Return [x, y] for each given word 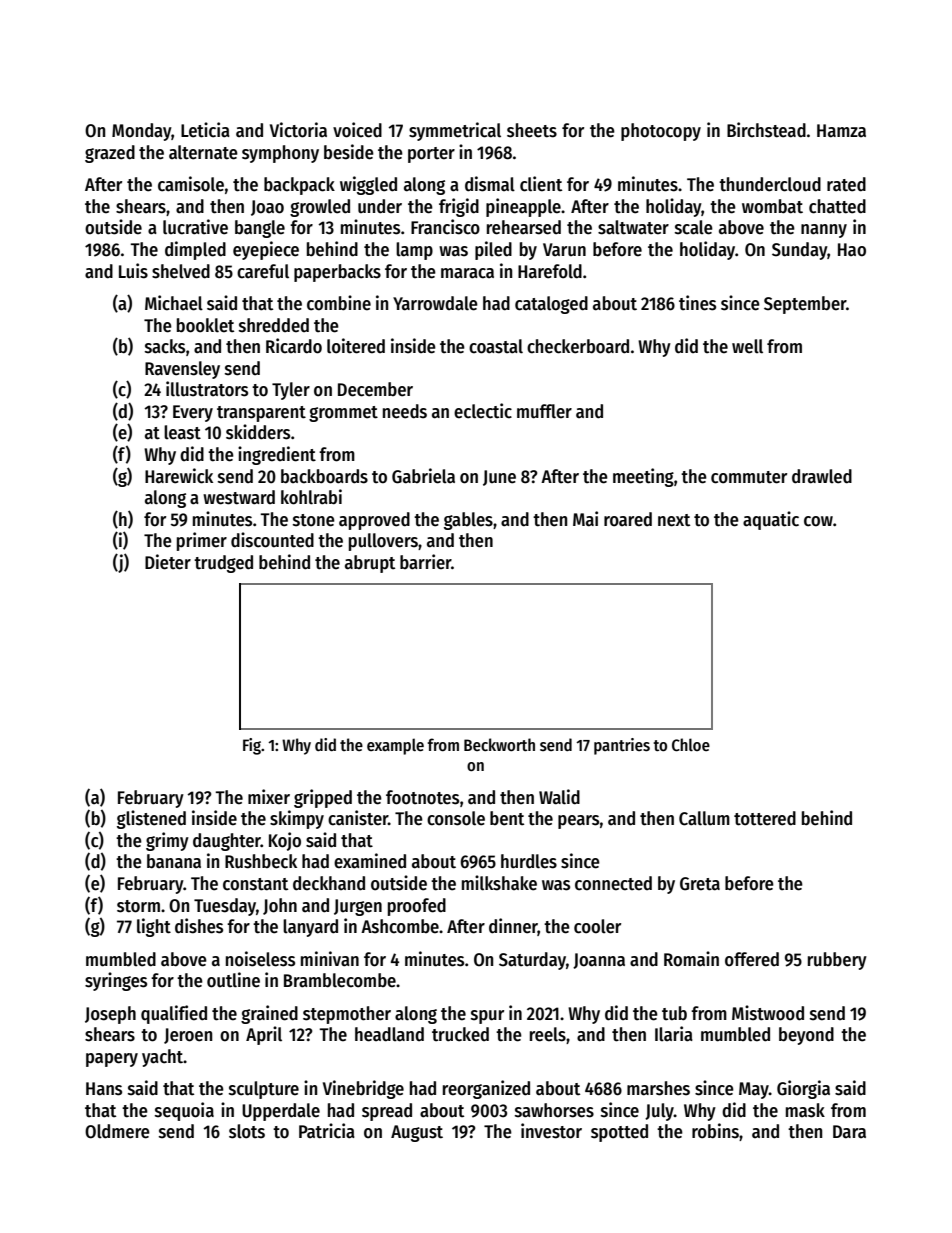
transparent [261, 414]
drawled [822, 476]
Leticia [205, 130]
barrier [425, 562]
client [541, 184]
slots [247, 1131]
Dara [849, 1132]
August [417, 1133]
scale [694, 227]
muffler [544, 411]
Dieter [168, 562]
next [674, 520]
